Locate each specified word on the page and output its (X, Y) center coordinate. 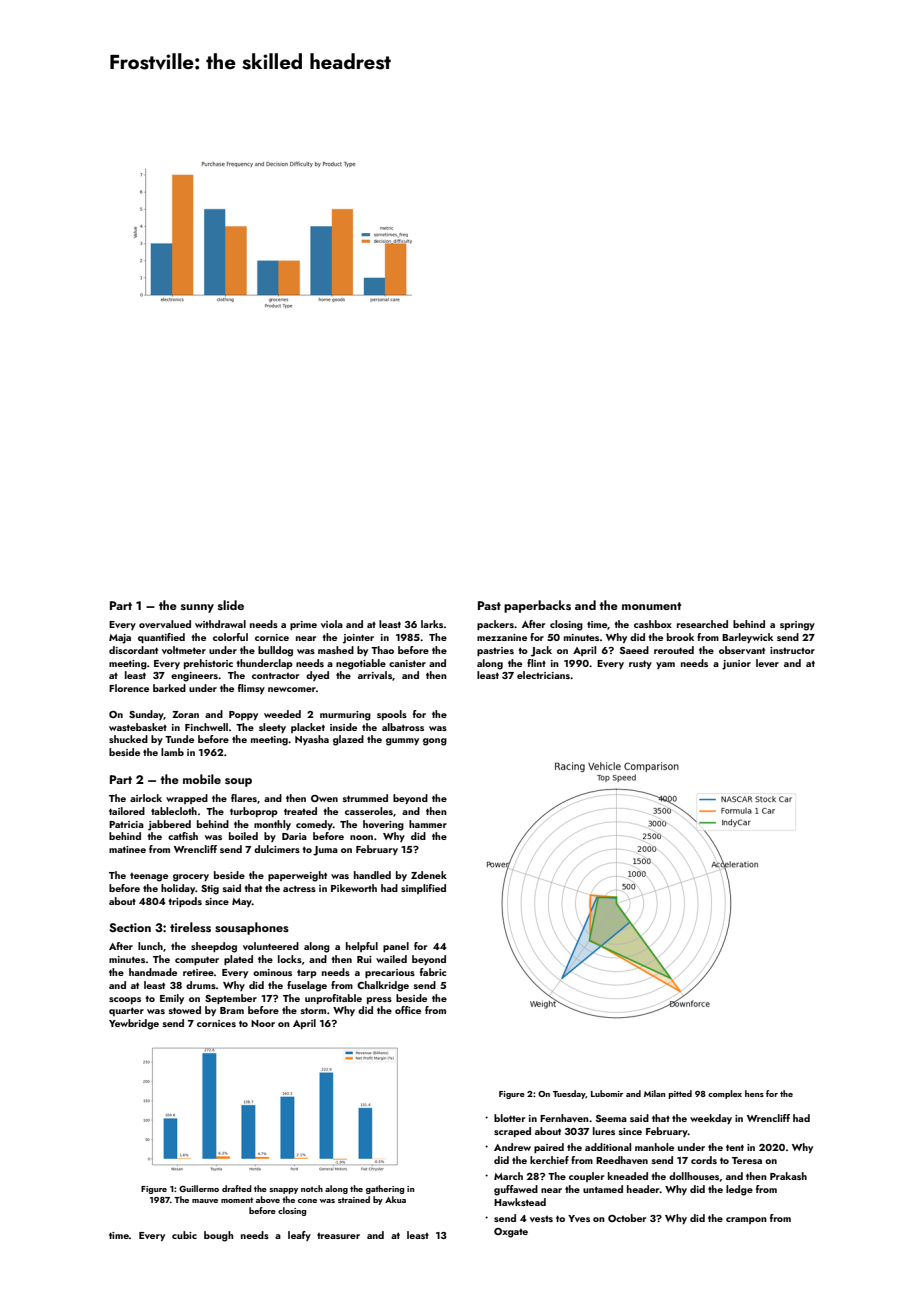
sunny (197, 608)
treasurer (338, 1236)
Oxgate (511, 1233)
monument (651, 606)
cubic (184, 1235)
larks (432, 624)
